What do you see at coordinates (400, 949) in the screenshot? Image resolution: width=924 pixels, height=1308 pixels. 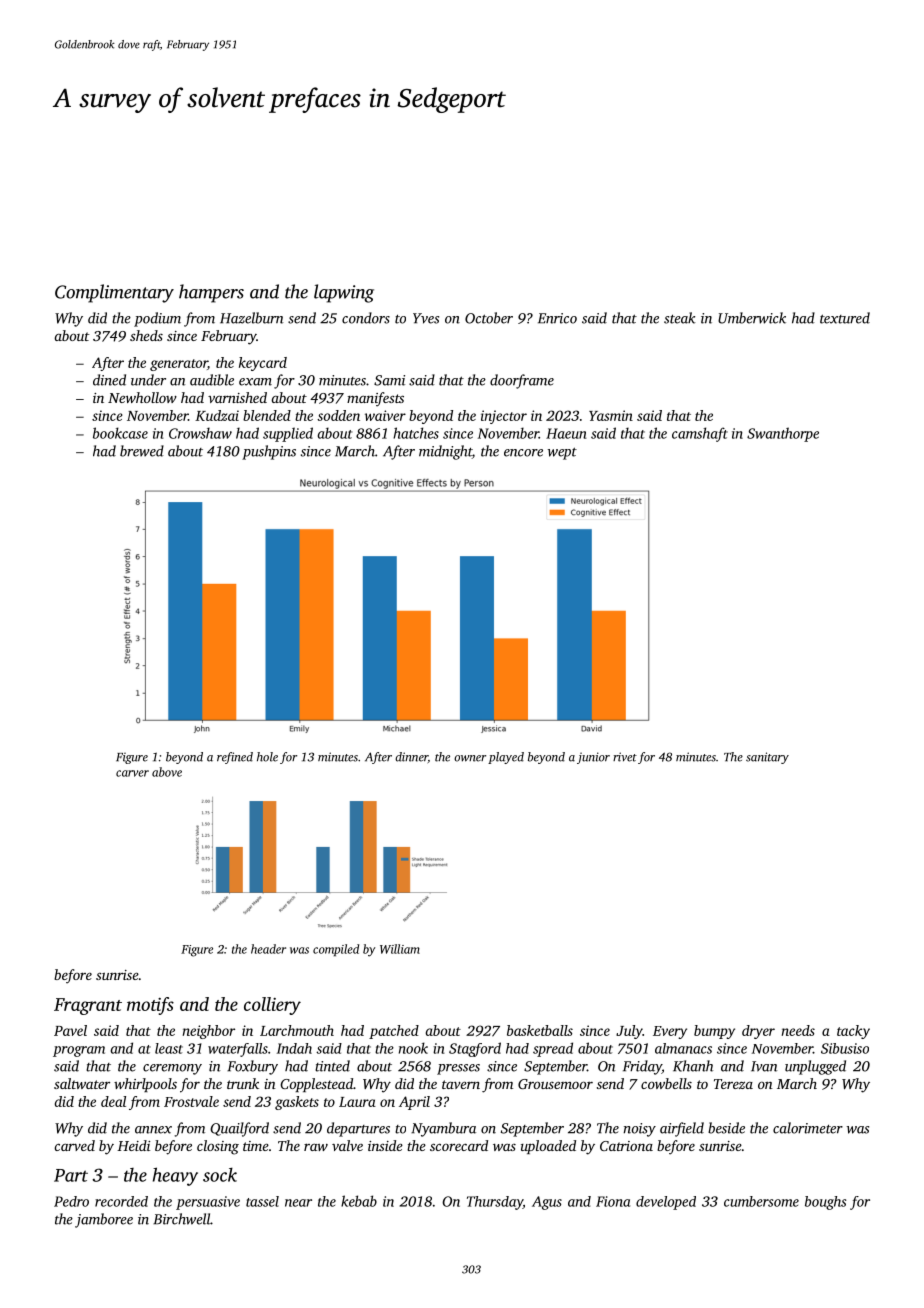 I see `William` at bounding box center [400, 949].
